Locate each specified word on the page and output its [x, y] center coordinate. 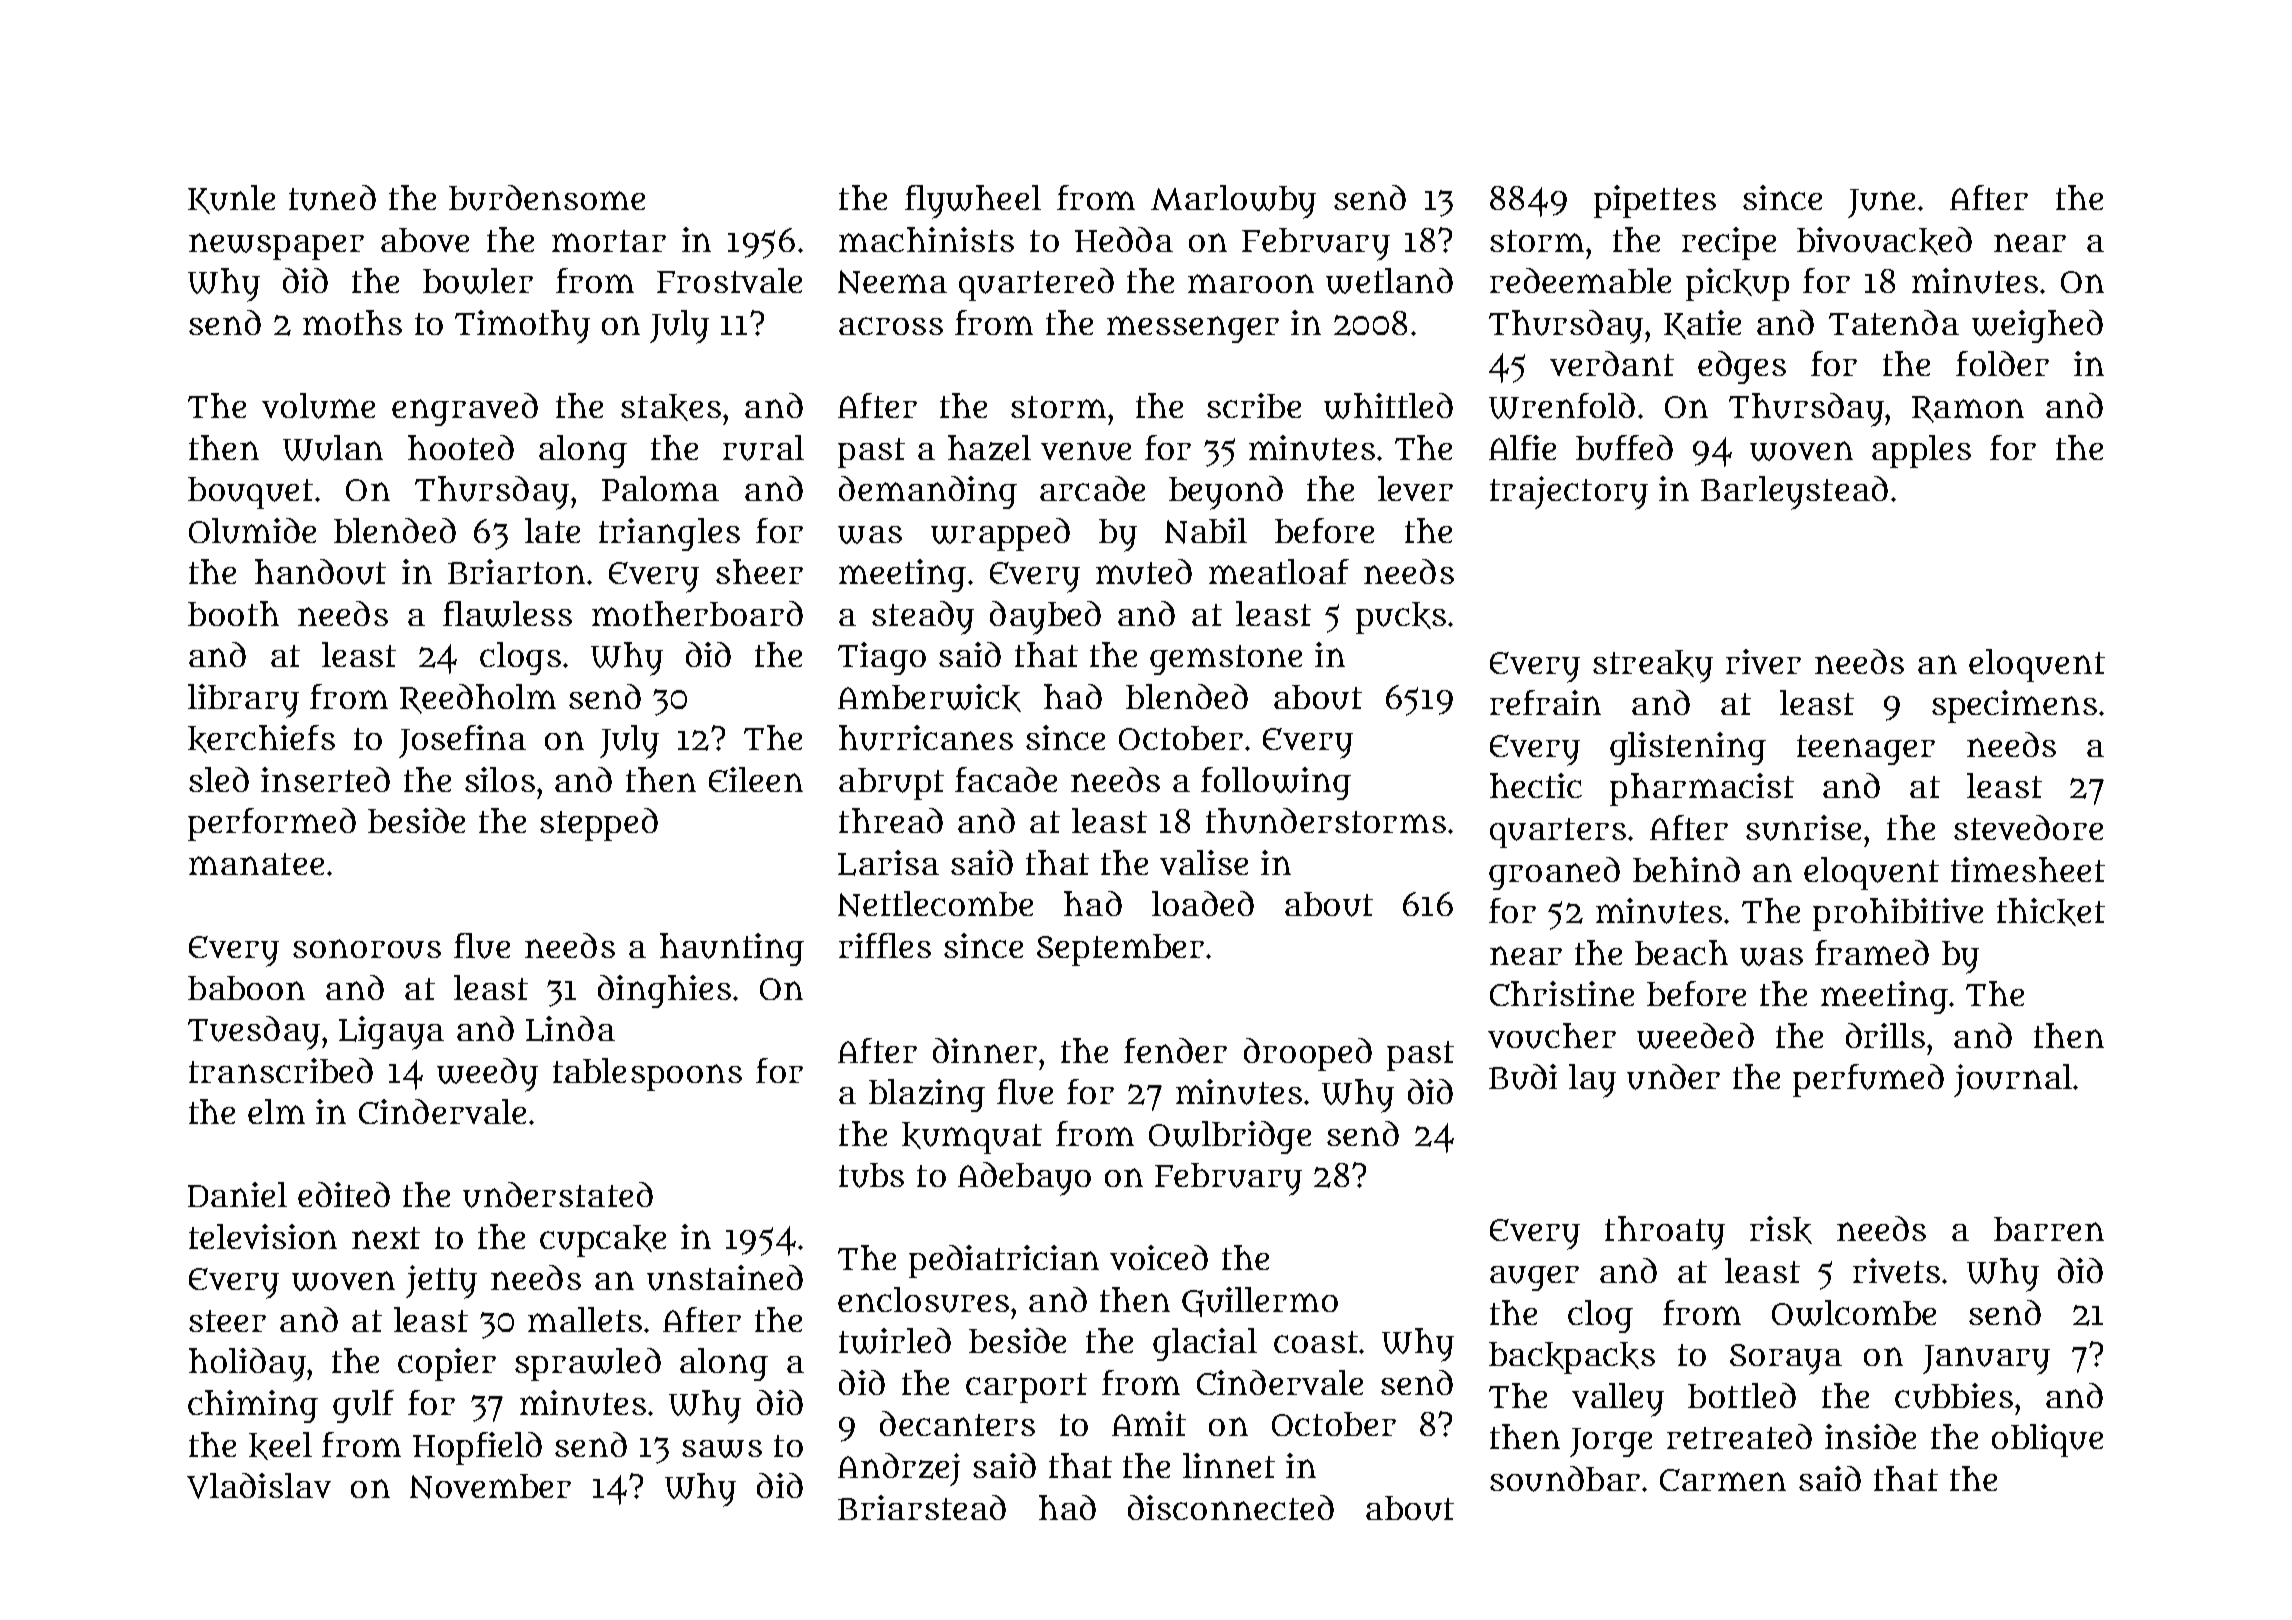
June [1881, 203]
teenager [1866, 750]
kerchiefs [261, 739]
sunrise [1803, 828]
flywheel [973, 202]
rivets [1896, 1270]
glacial [1205, 1344]
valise [1204, 862]
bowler [478, 281]
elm [276, 1111]
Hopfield [477, 1448]
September [1120, 950]
